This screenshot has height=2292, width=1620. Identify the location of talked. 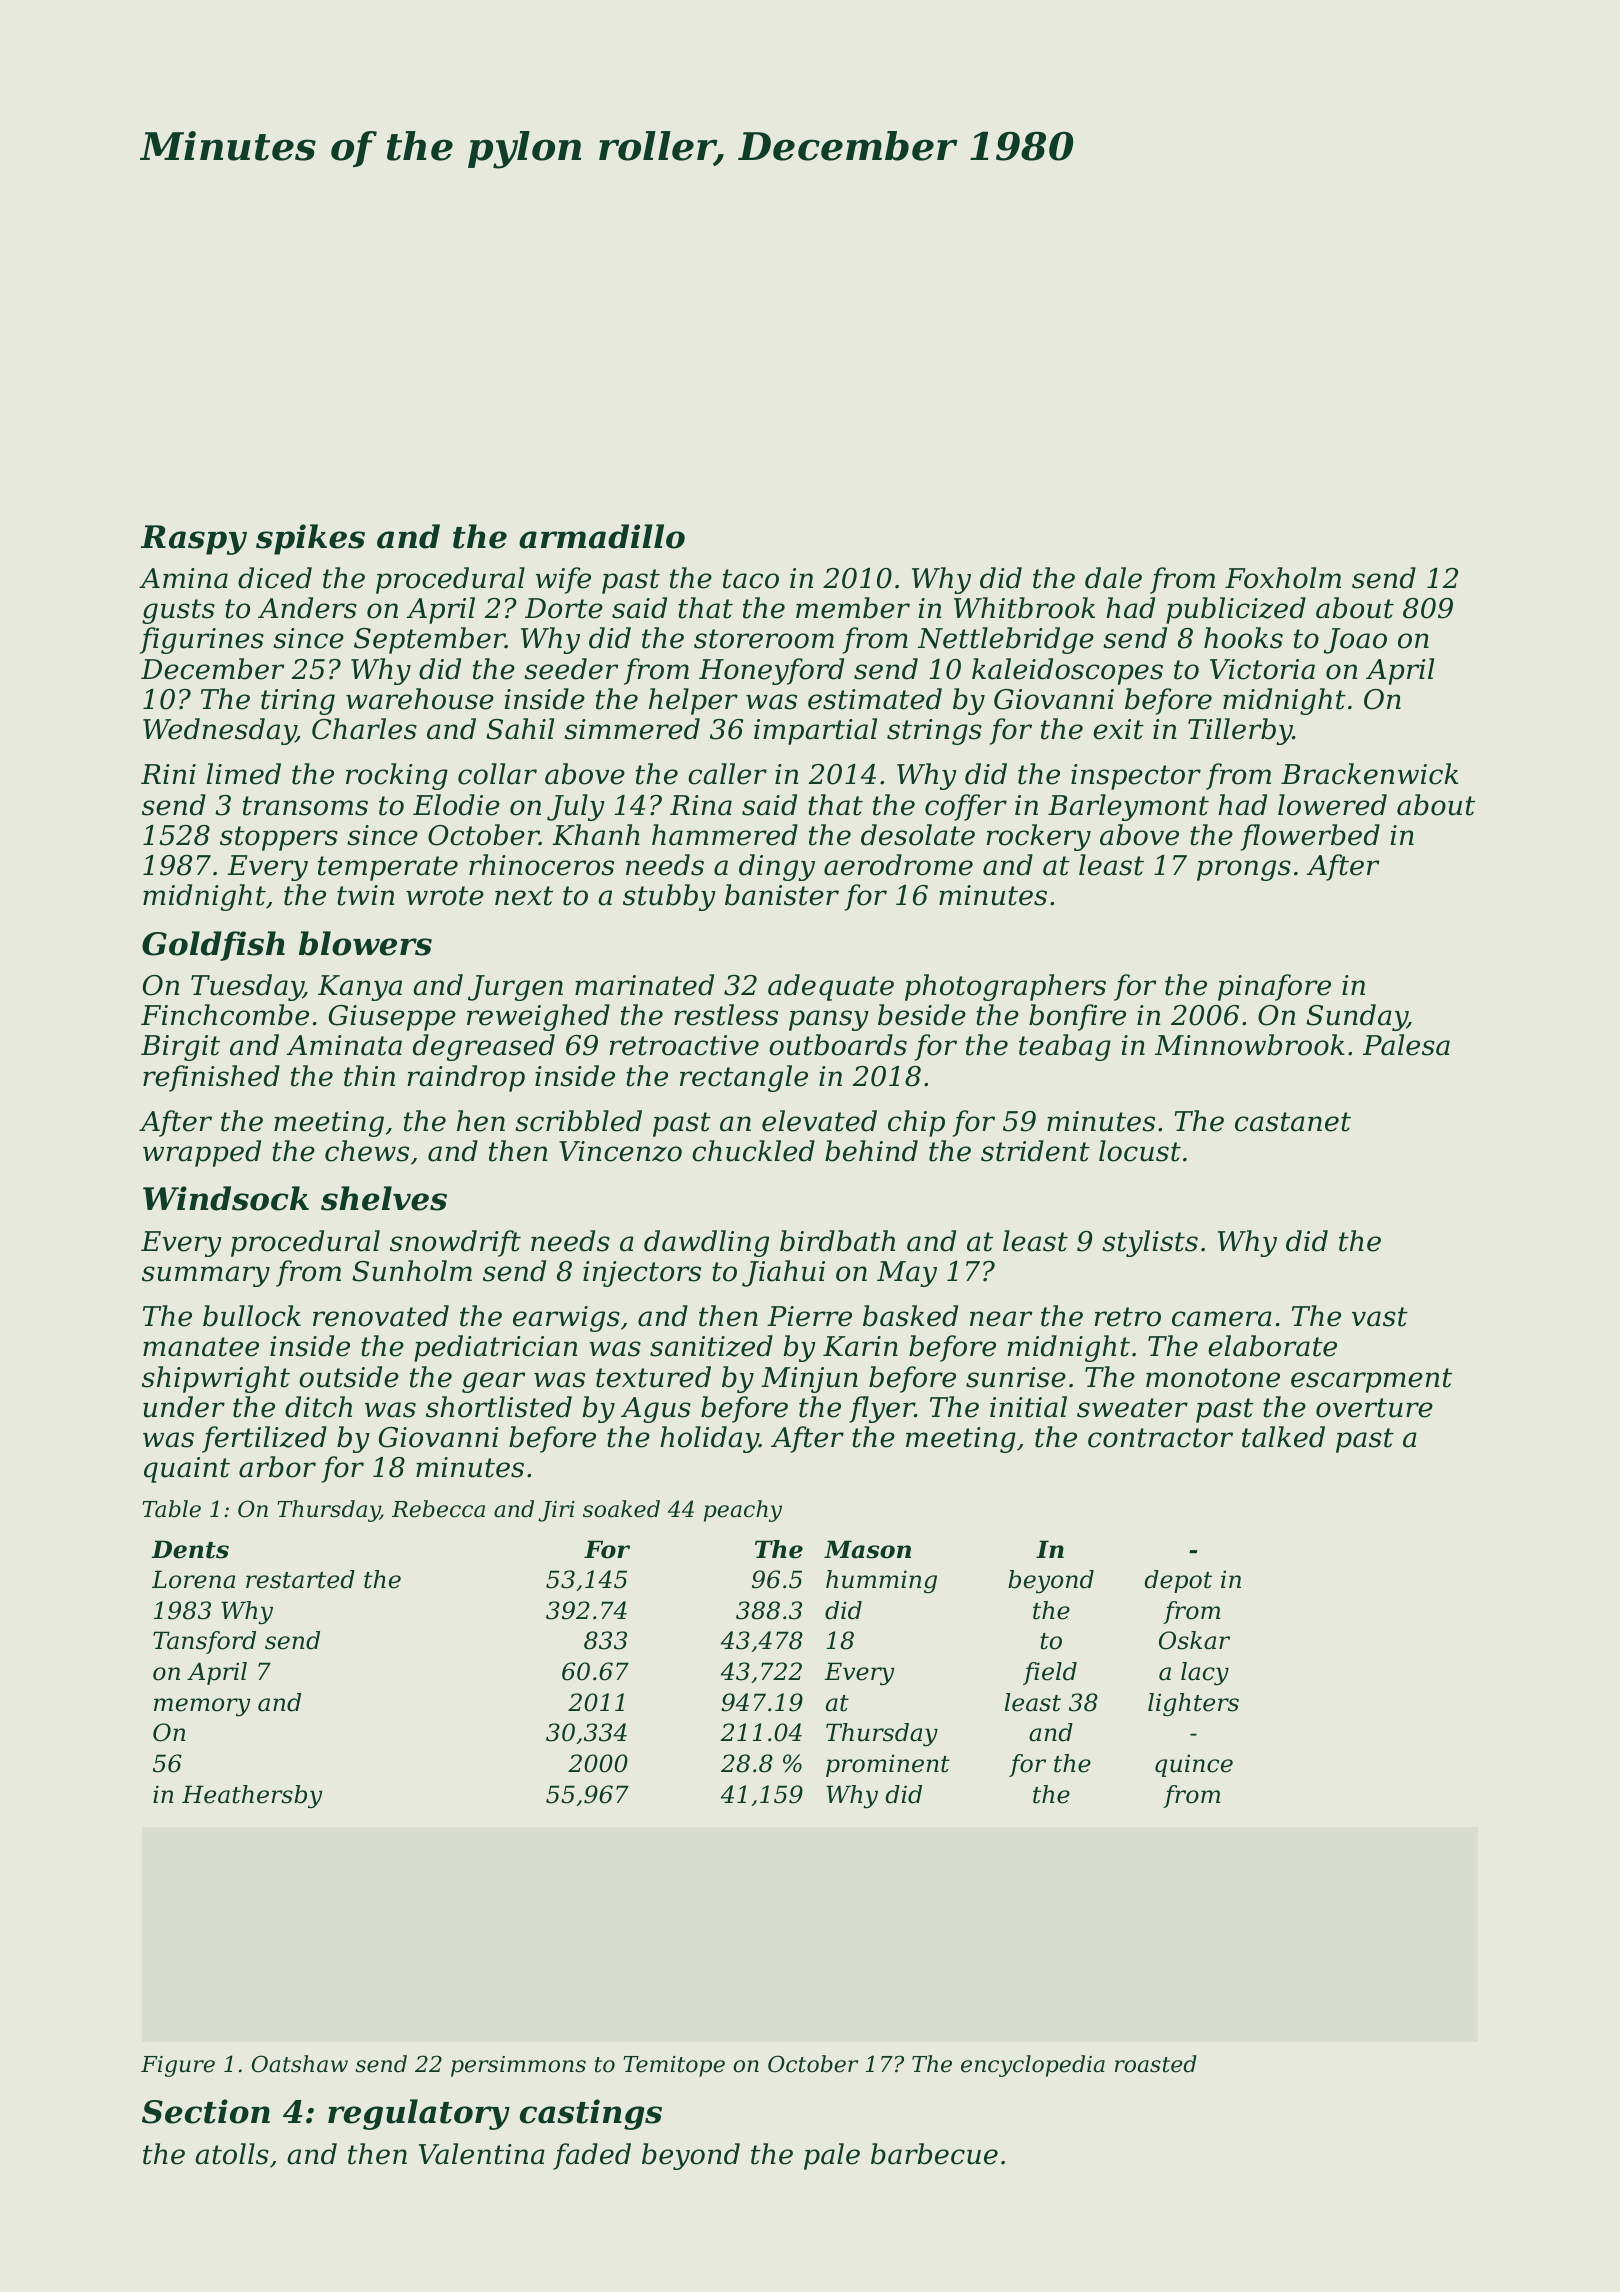
(1283, 1437).
